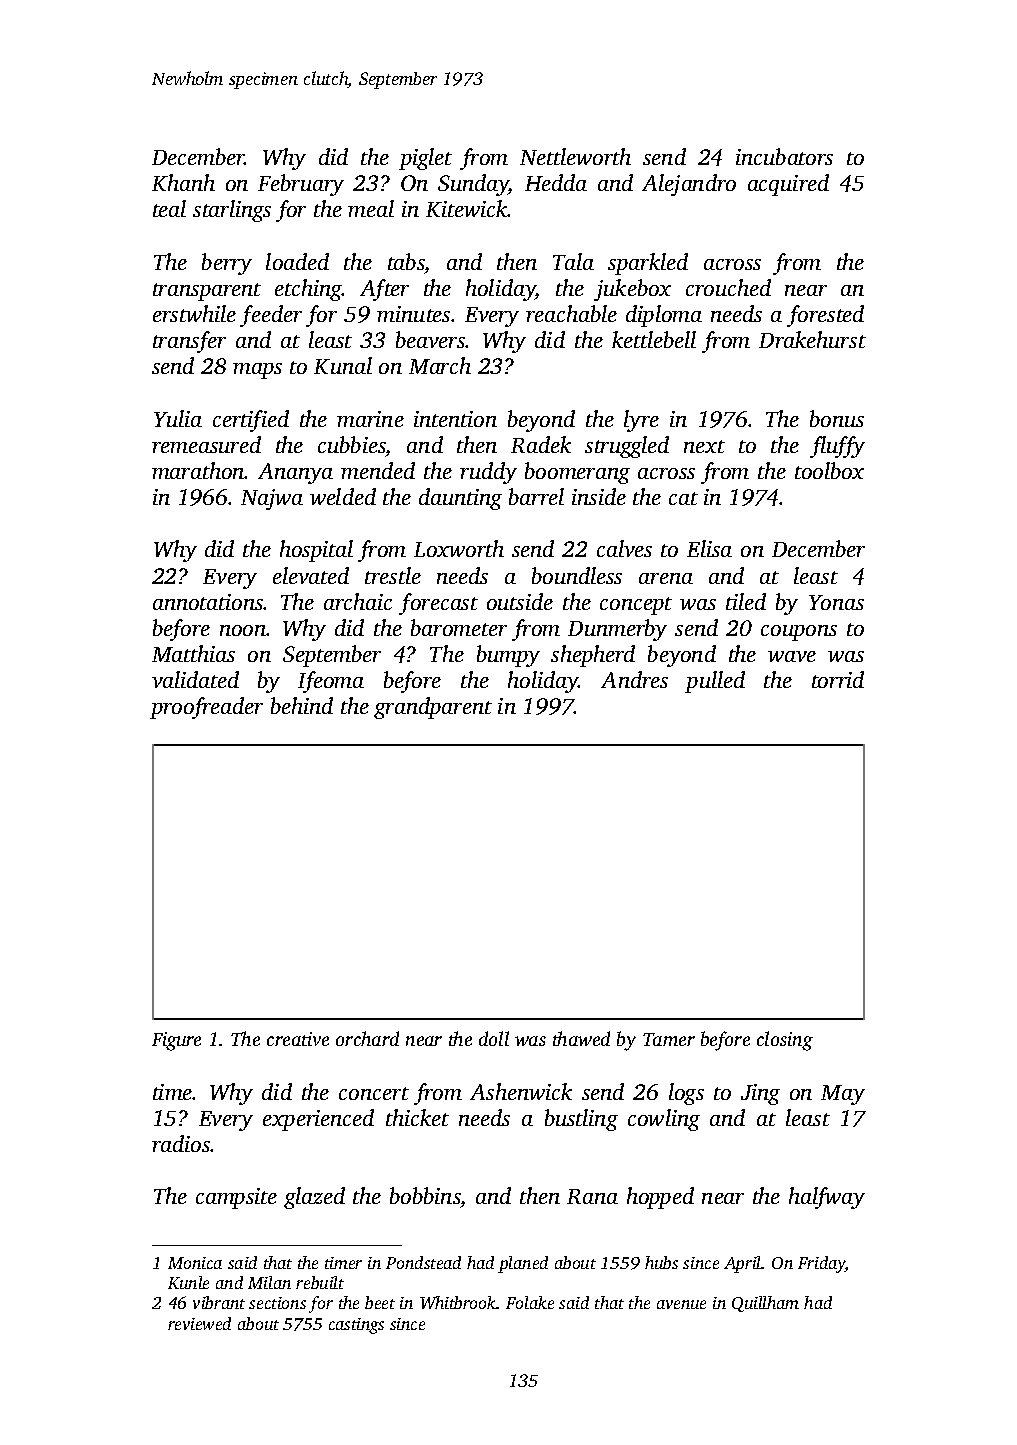  I want to click on Kitewick, so click(467, 208).
